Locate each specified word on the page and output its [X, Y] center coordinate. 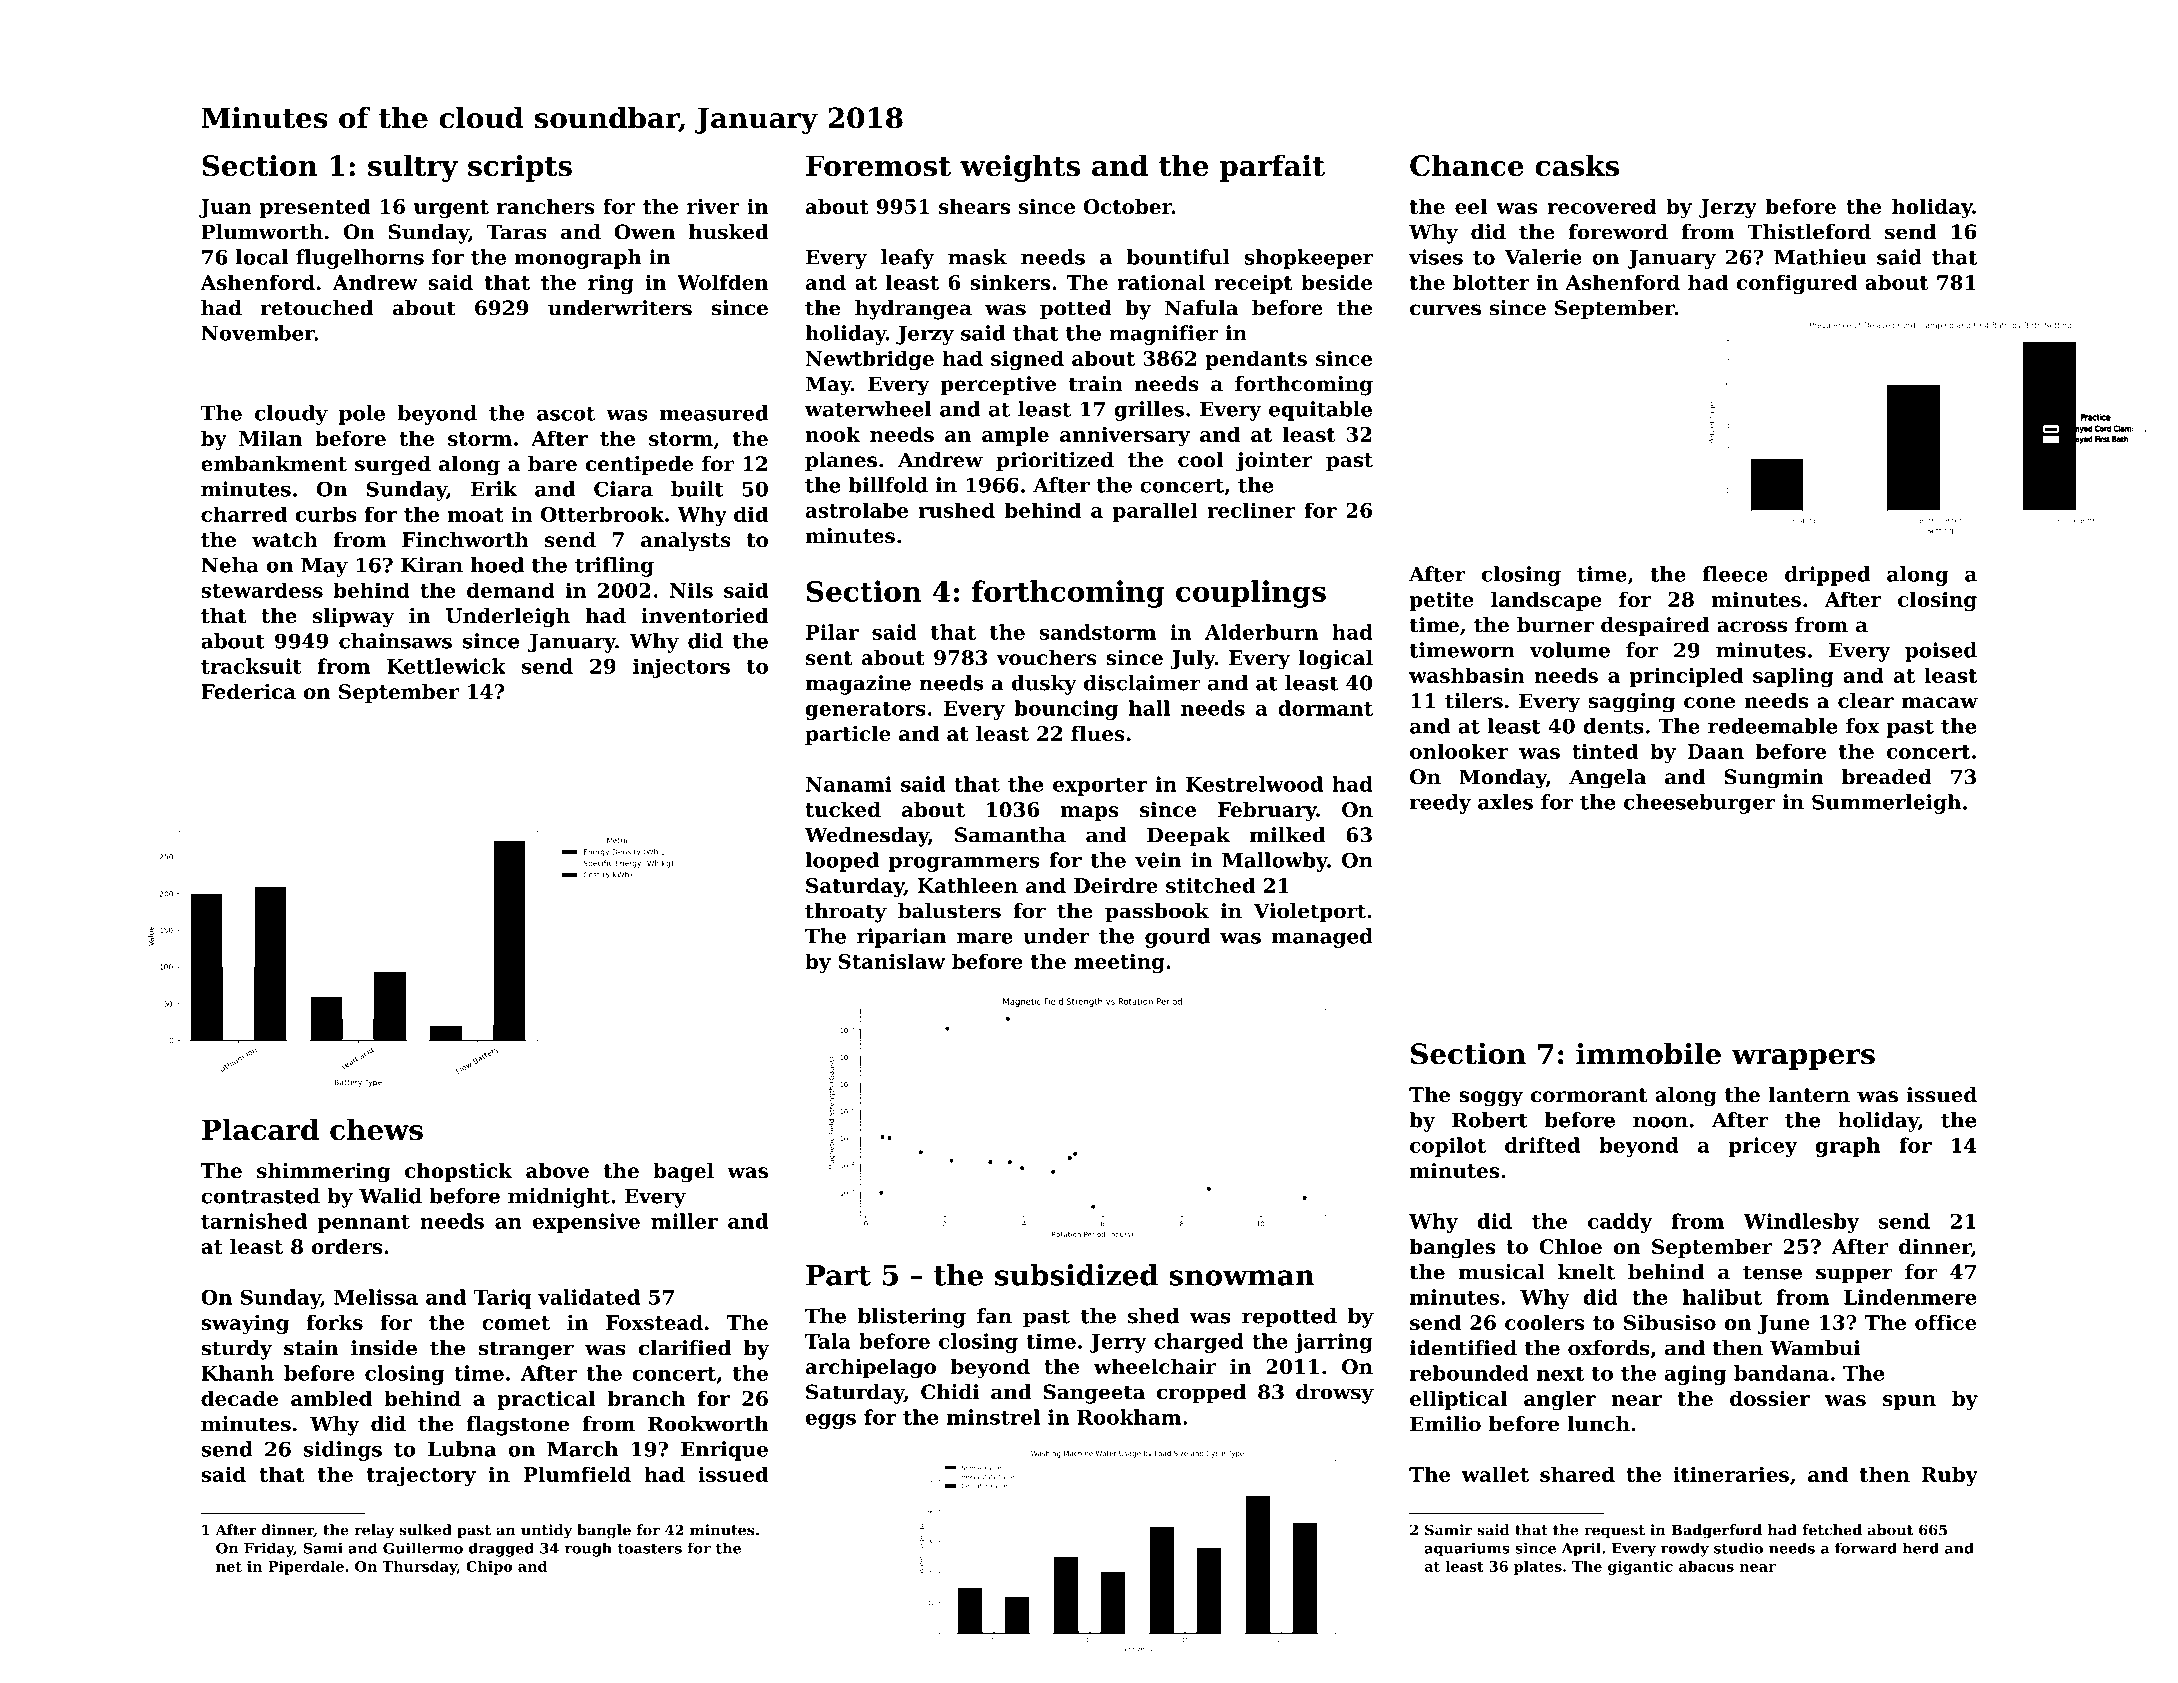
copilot [1448, 1147]
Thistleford [1809, 232]
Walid [390, 1196]
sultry [413, 168]
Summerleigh [1886, 804]
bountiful [1178, 257]
